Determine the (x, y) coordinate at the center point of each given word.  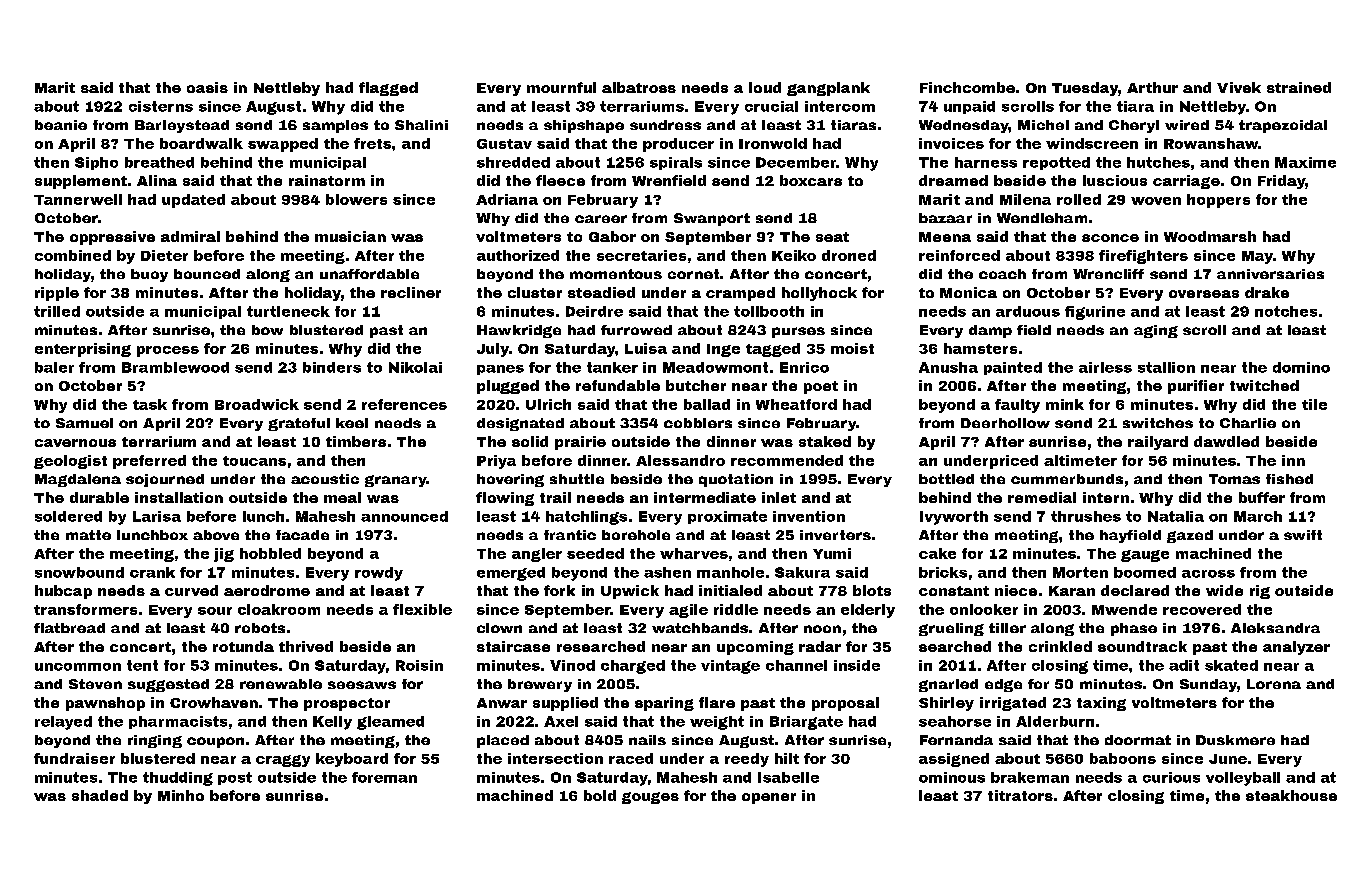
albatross (639, 87)
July (493, 350)
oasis (207, 87)
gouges (650, 798)
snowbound (79, 572)
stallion (1166, 367)
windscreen (1092, 143)
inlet (779, 497)
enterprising (83, 350)
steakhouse (1291, 795)
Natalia (1176, 516)
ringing (155, 741)
